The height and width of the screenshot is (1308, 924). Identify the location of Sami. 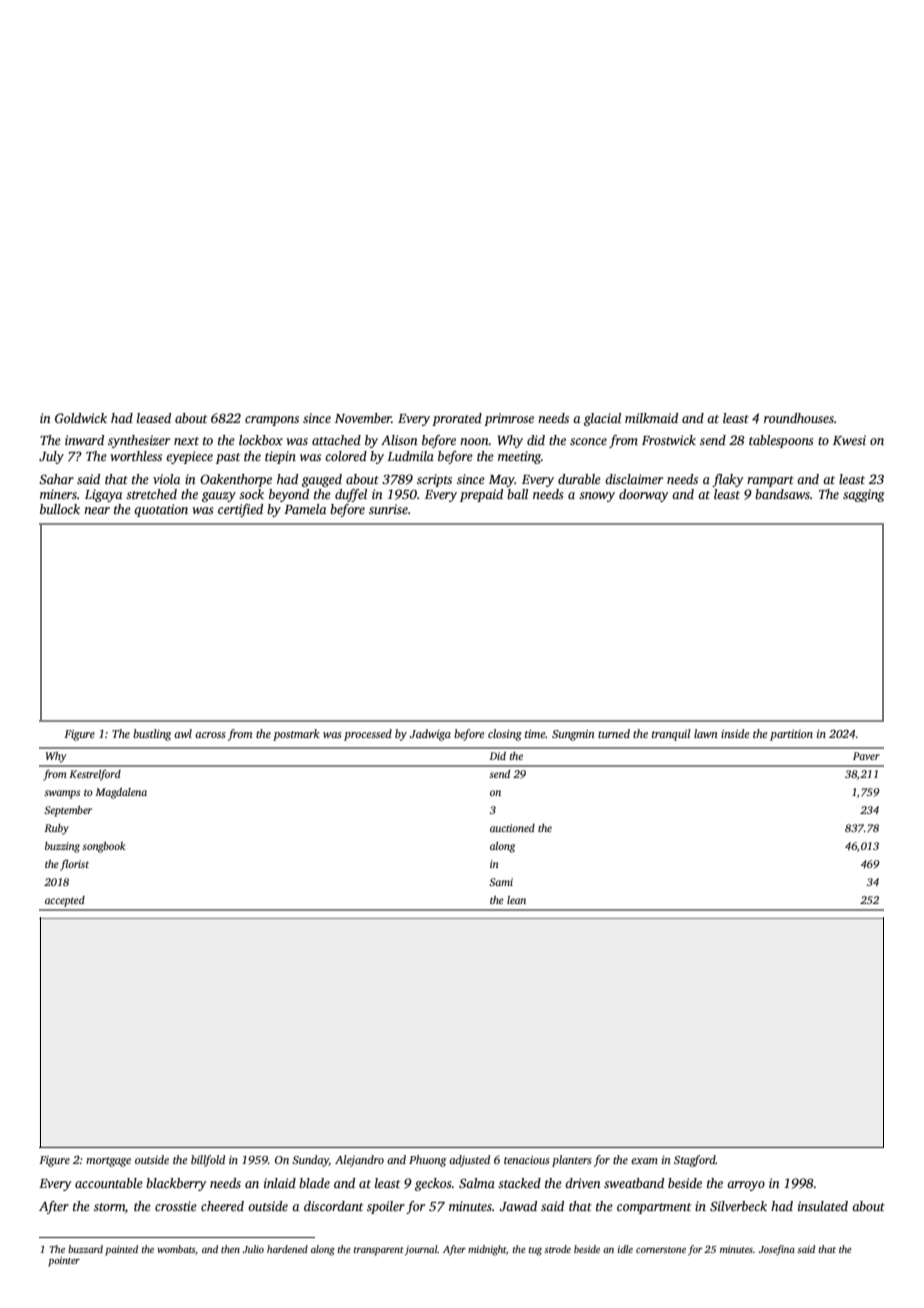
(501, 882).
